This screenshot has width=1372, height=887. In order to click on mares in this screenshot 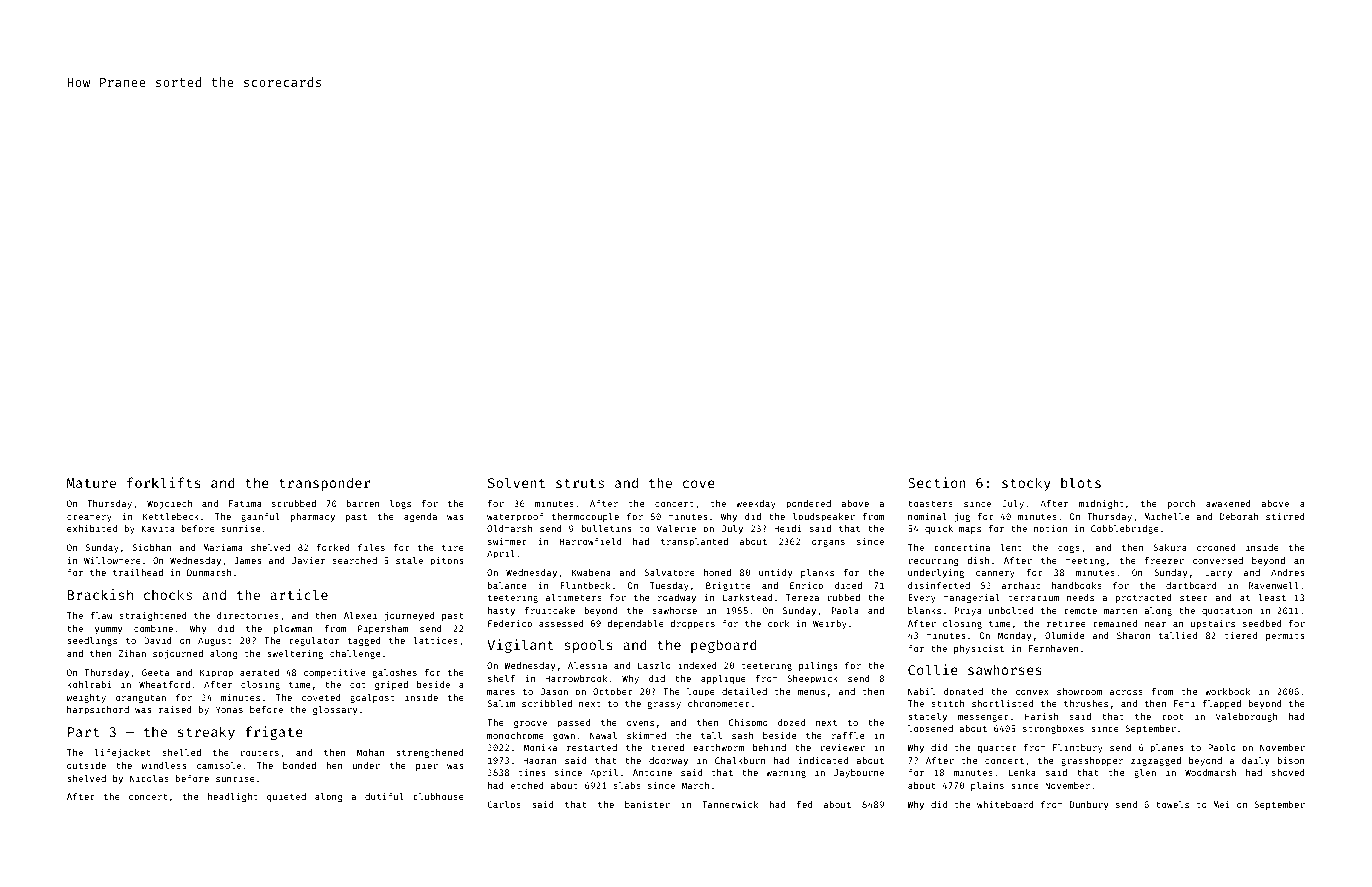, I will do `click(501, 692)`.
